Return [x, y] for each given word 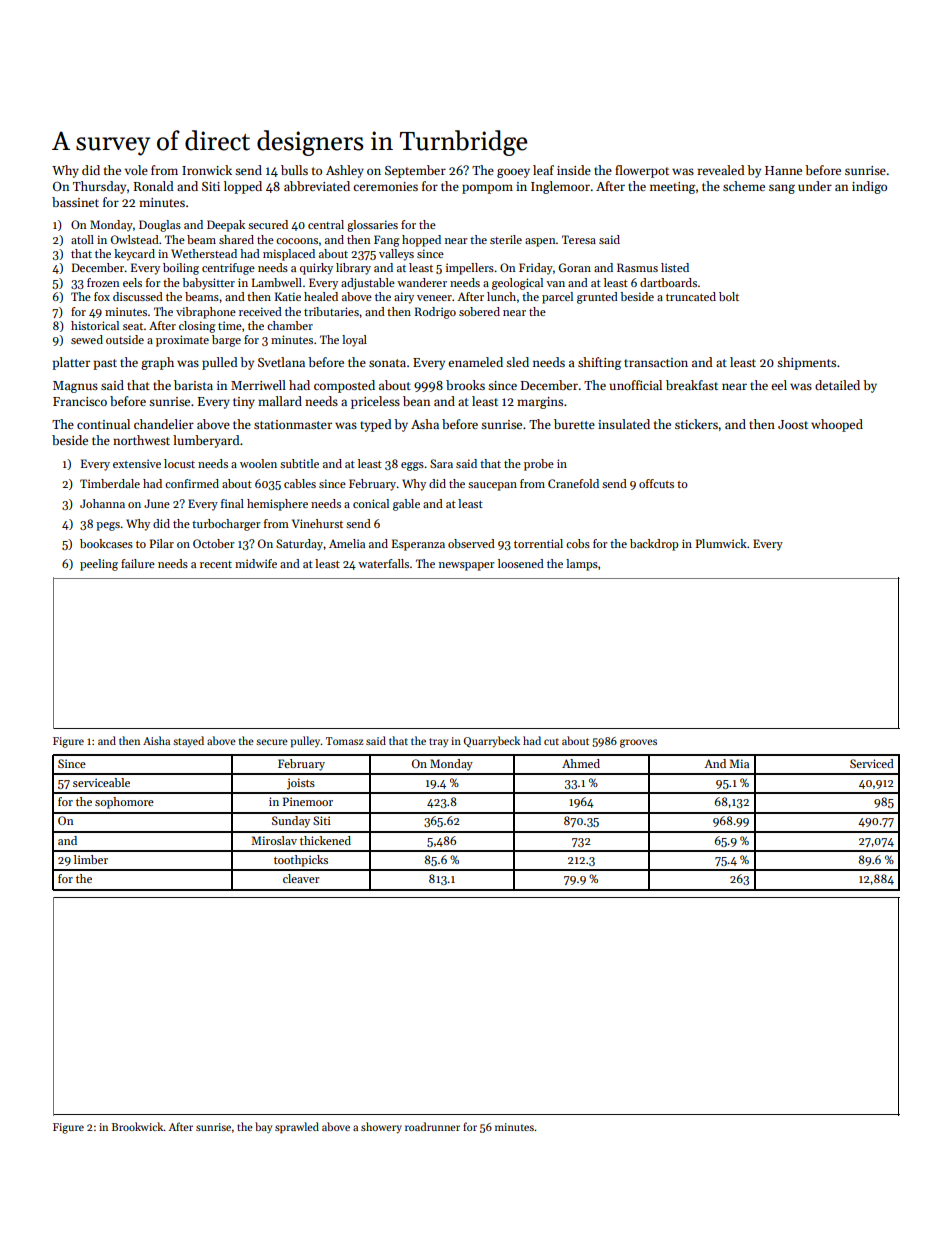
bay [263, 1128]
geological [517, 284]
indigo [869, 187]
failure [138, 563]
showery [381, 1128]
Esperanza [418, 545]
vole [136, 170]
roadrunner [432, 1126]
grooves [638, 743]
